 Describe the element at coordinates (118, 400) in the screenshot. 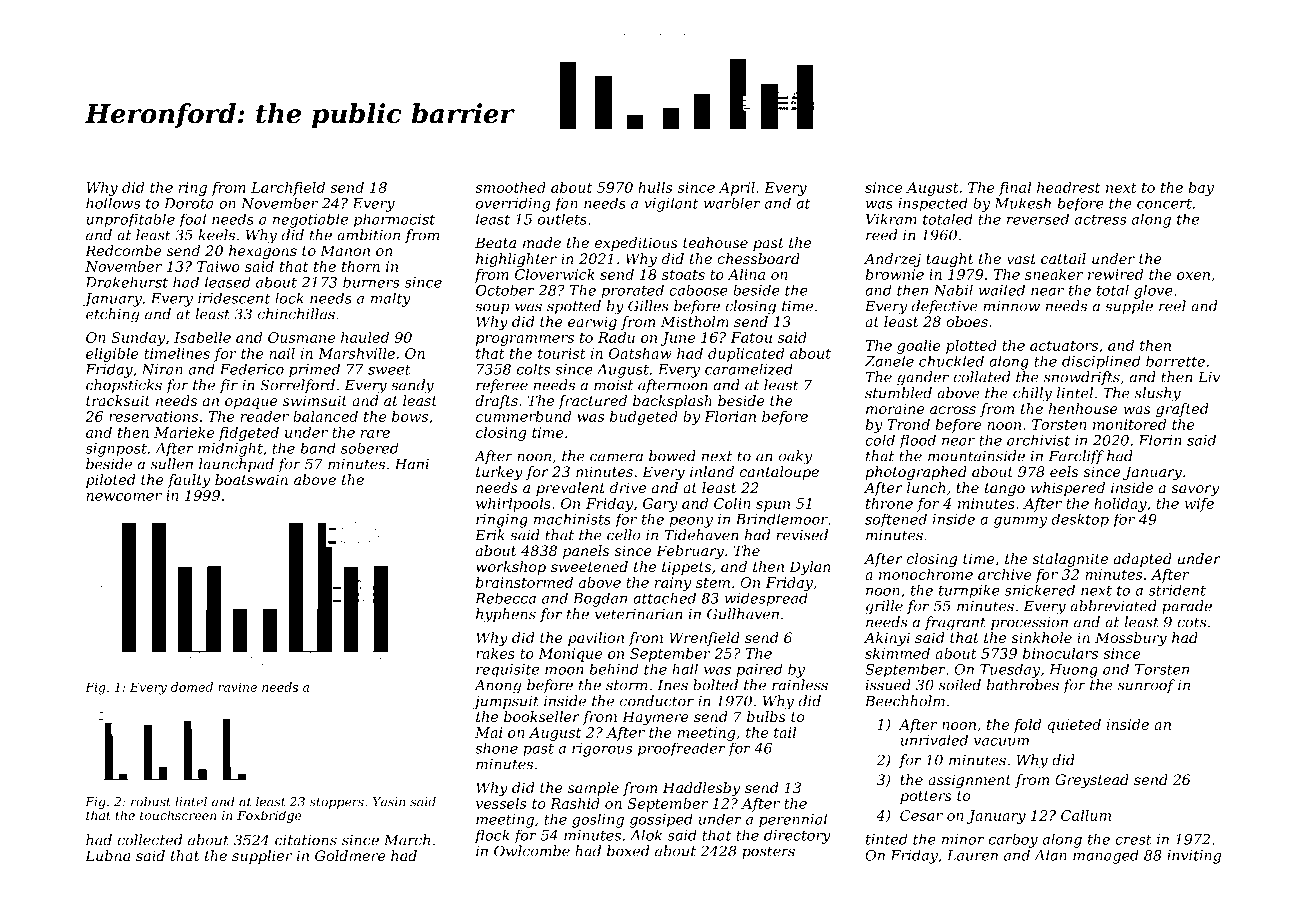

I see `tracksuit` at that location.
